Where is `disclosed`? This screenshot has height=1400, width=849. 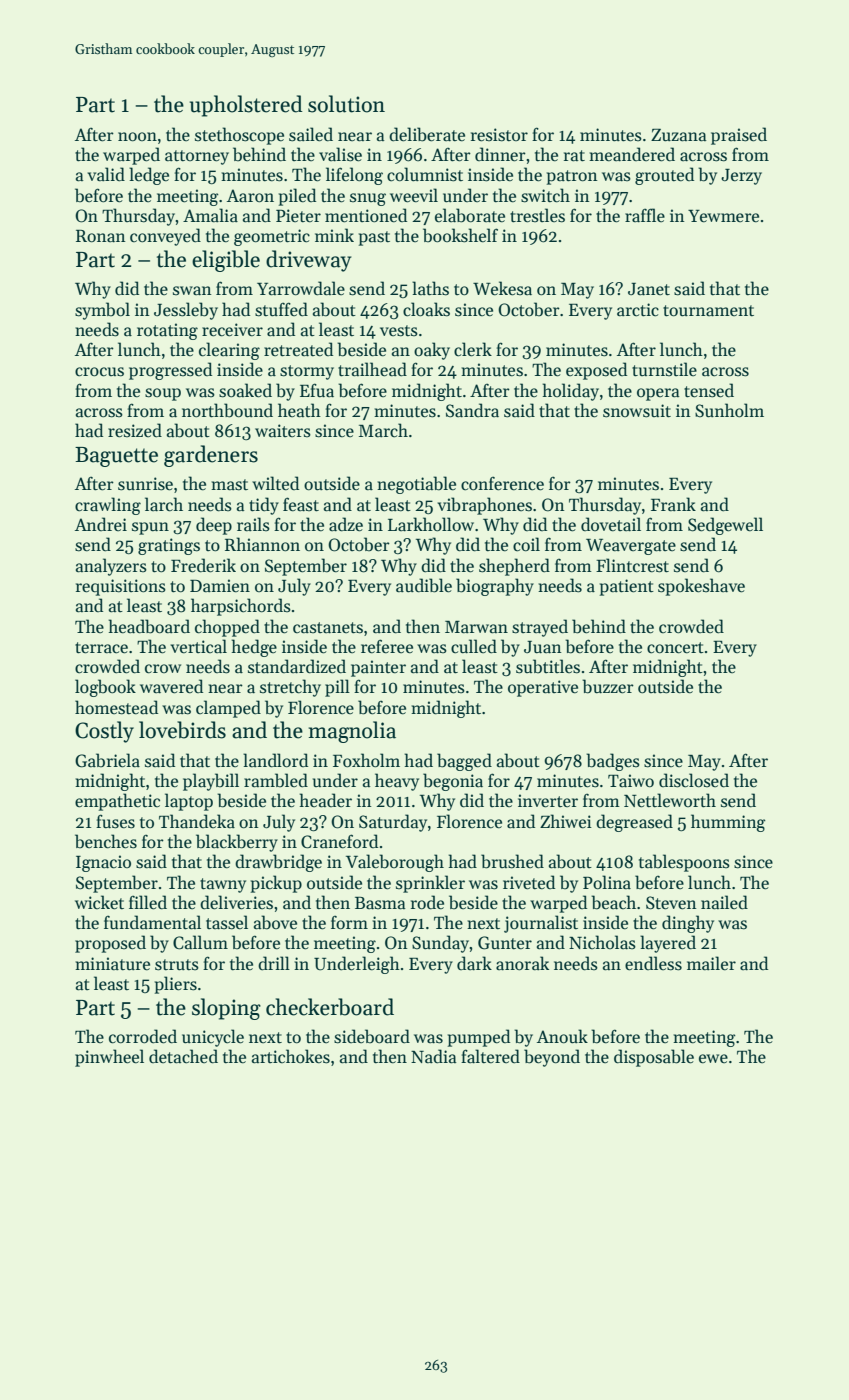 disclosed is located at coordinates (694, 780).
